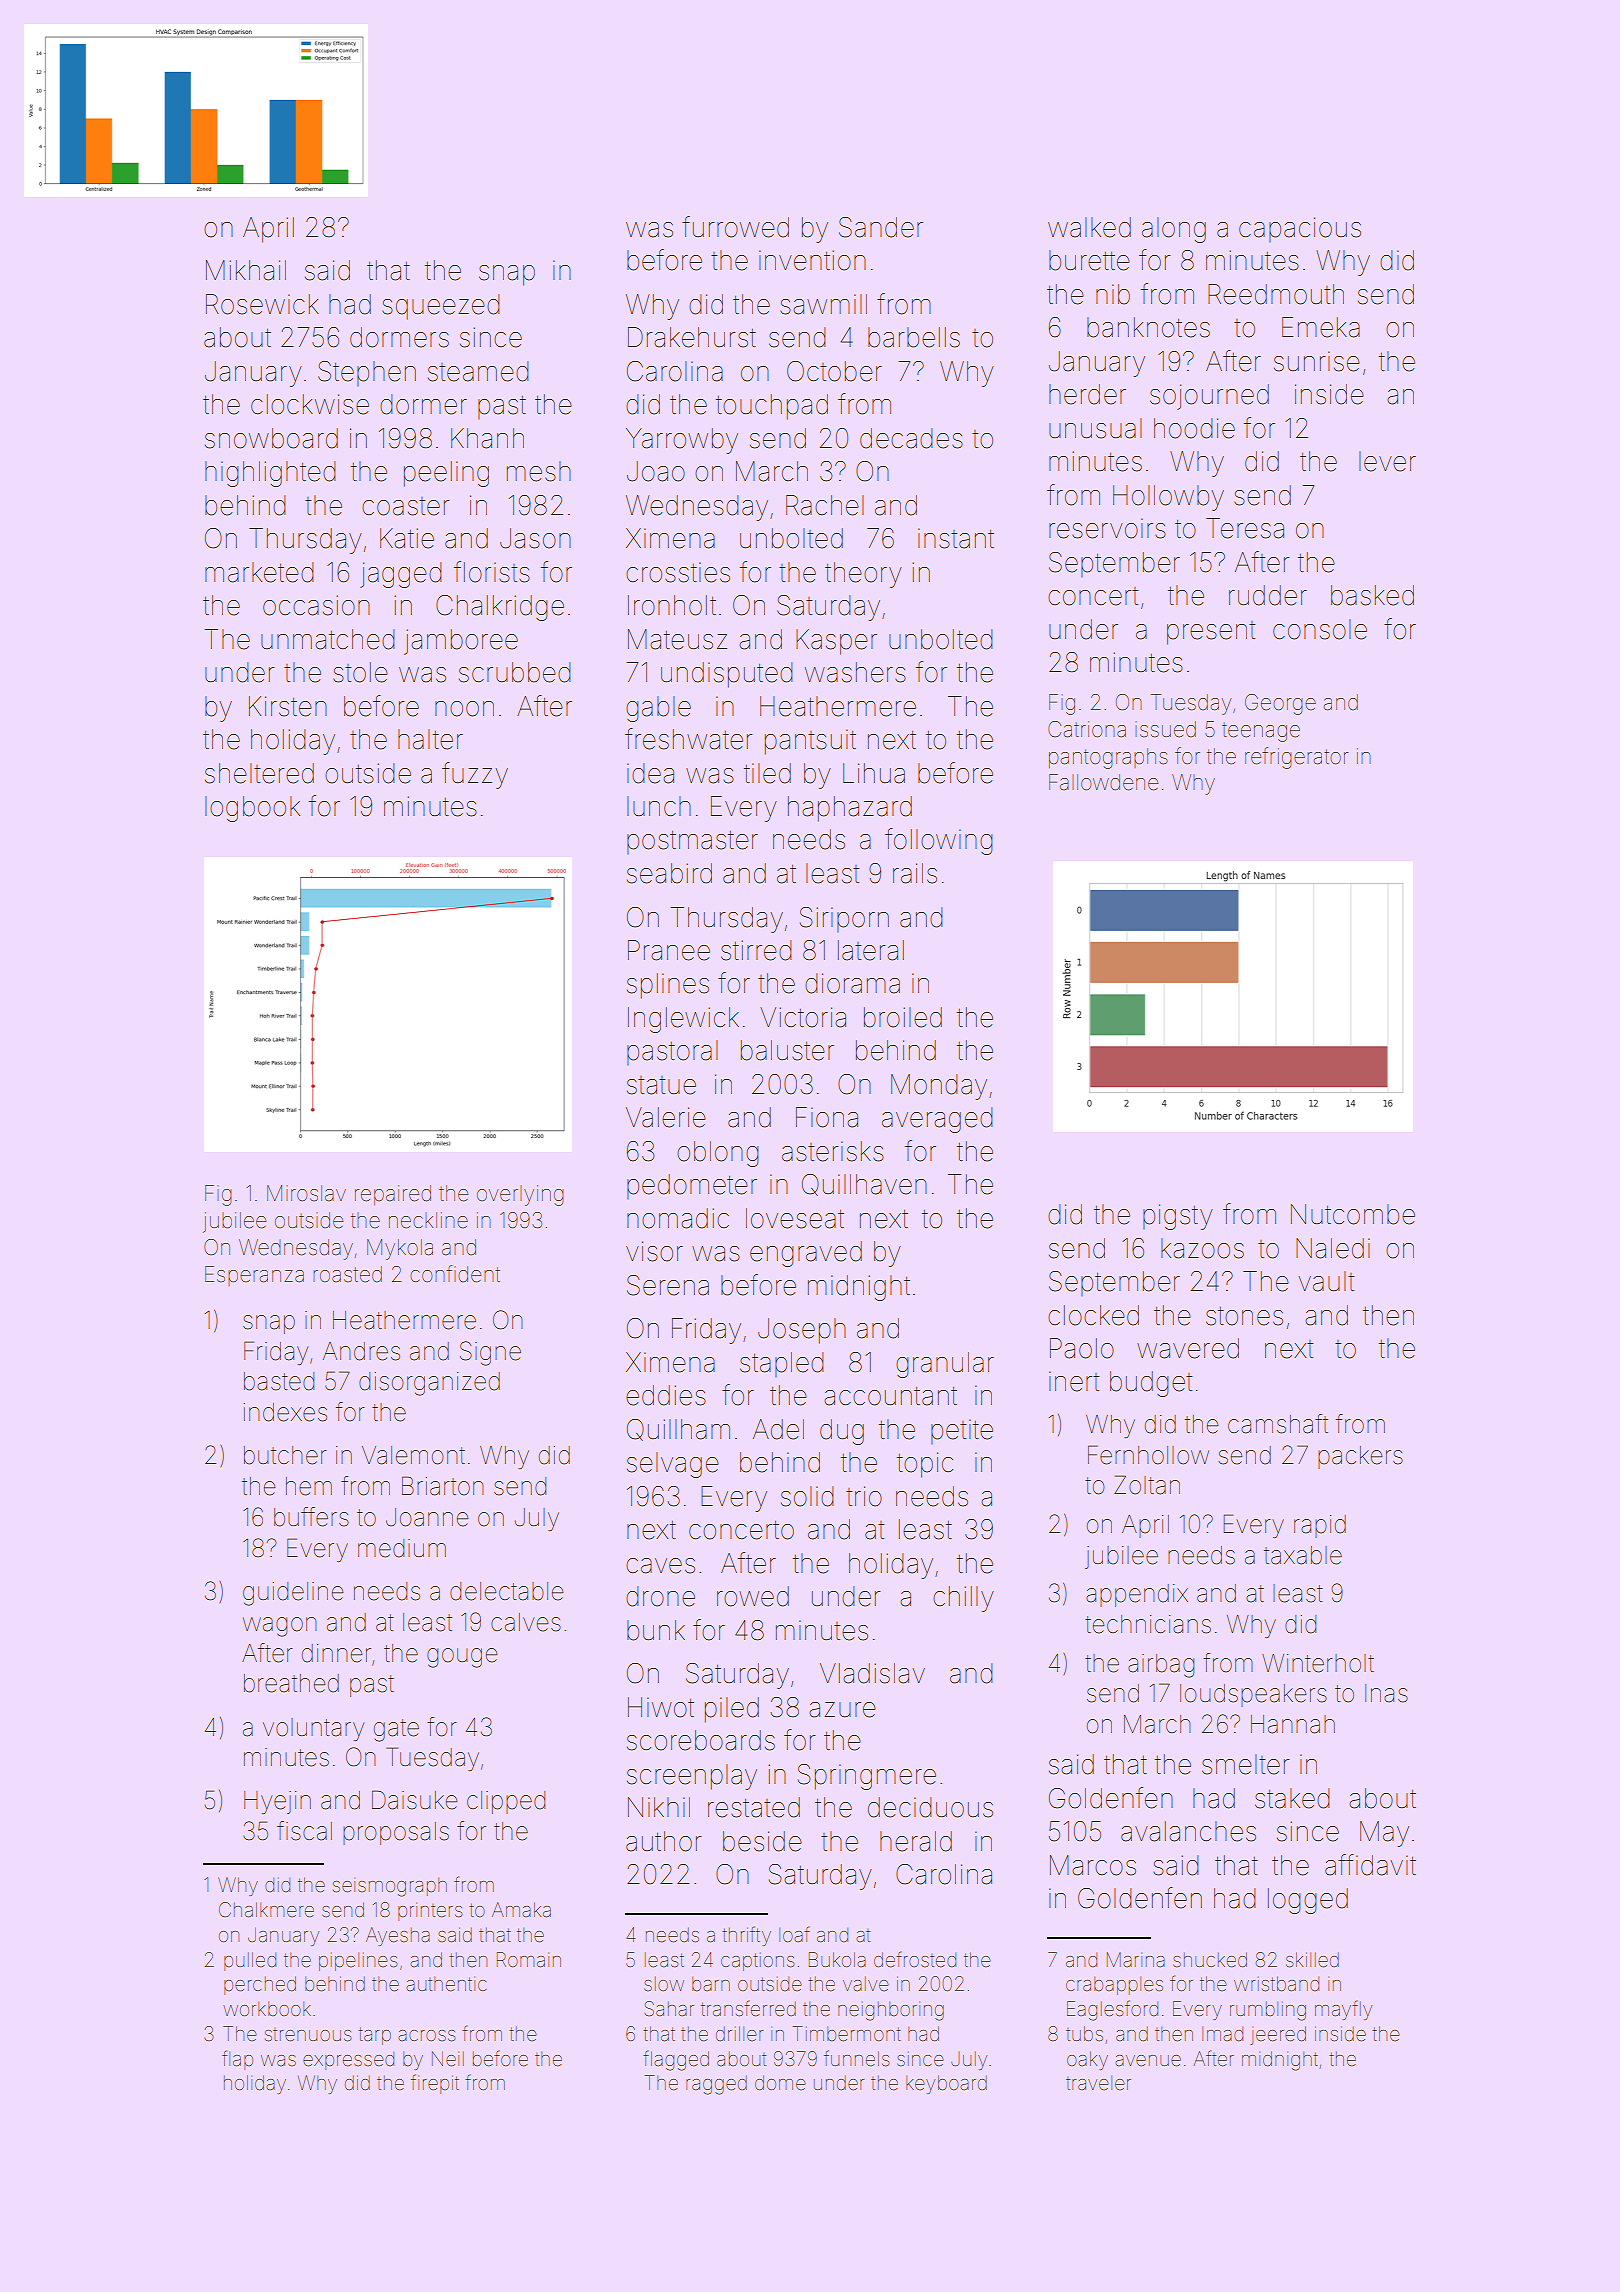 The image size is (1620, 2292). I want to click on Neil, so click(448, 2058).
